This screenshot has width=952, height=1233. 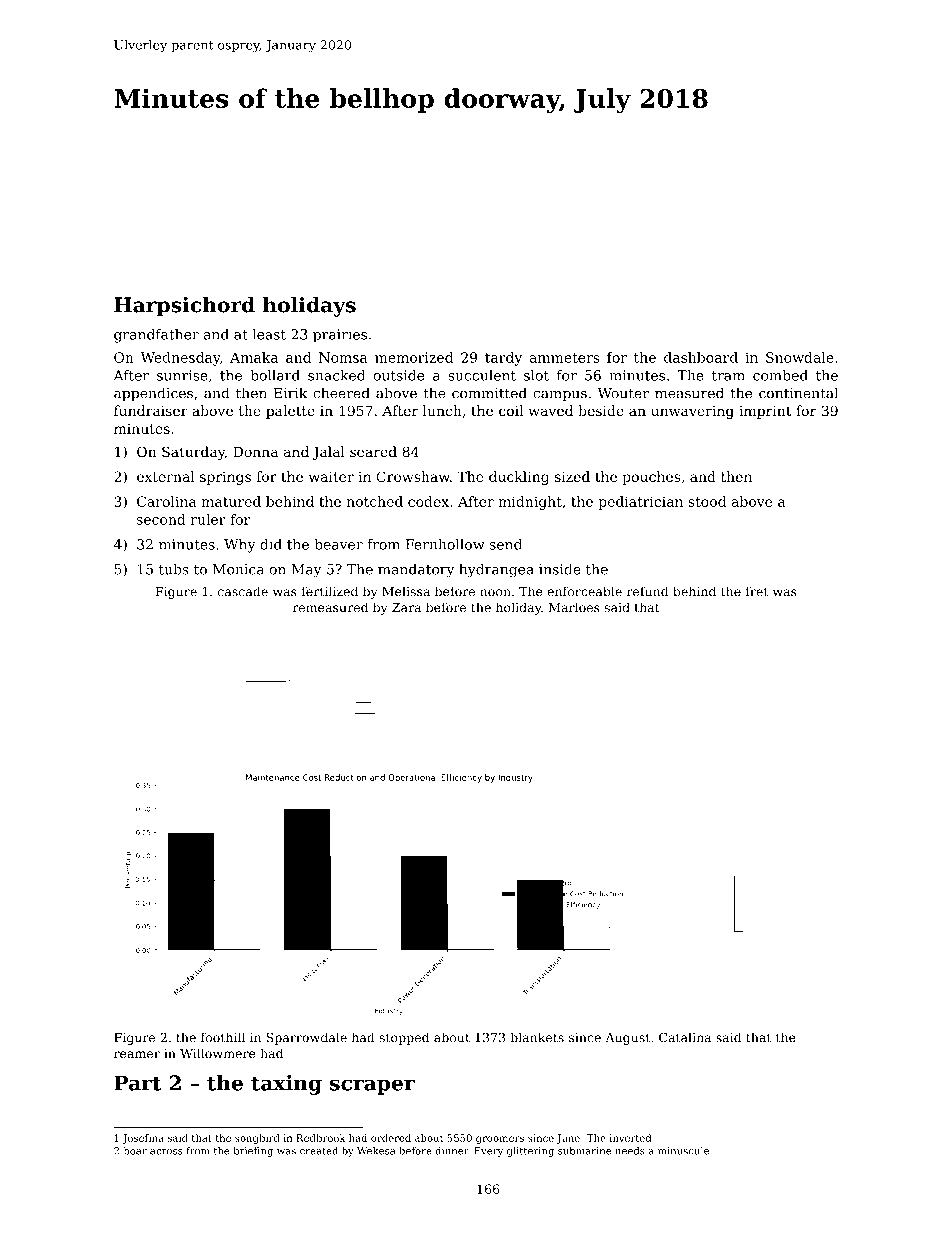 What do you see at coordinates (338, 544) in the screenshot?
I see `beaver` at bounding box center [338, 544].
